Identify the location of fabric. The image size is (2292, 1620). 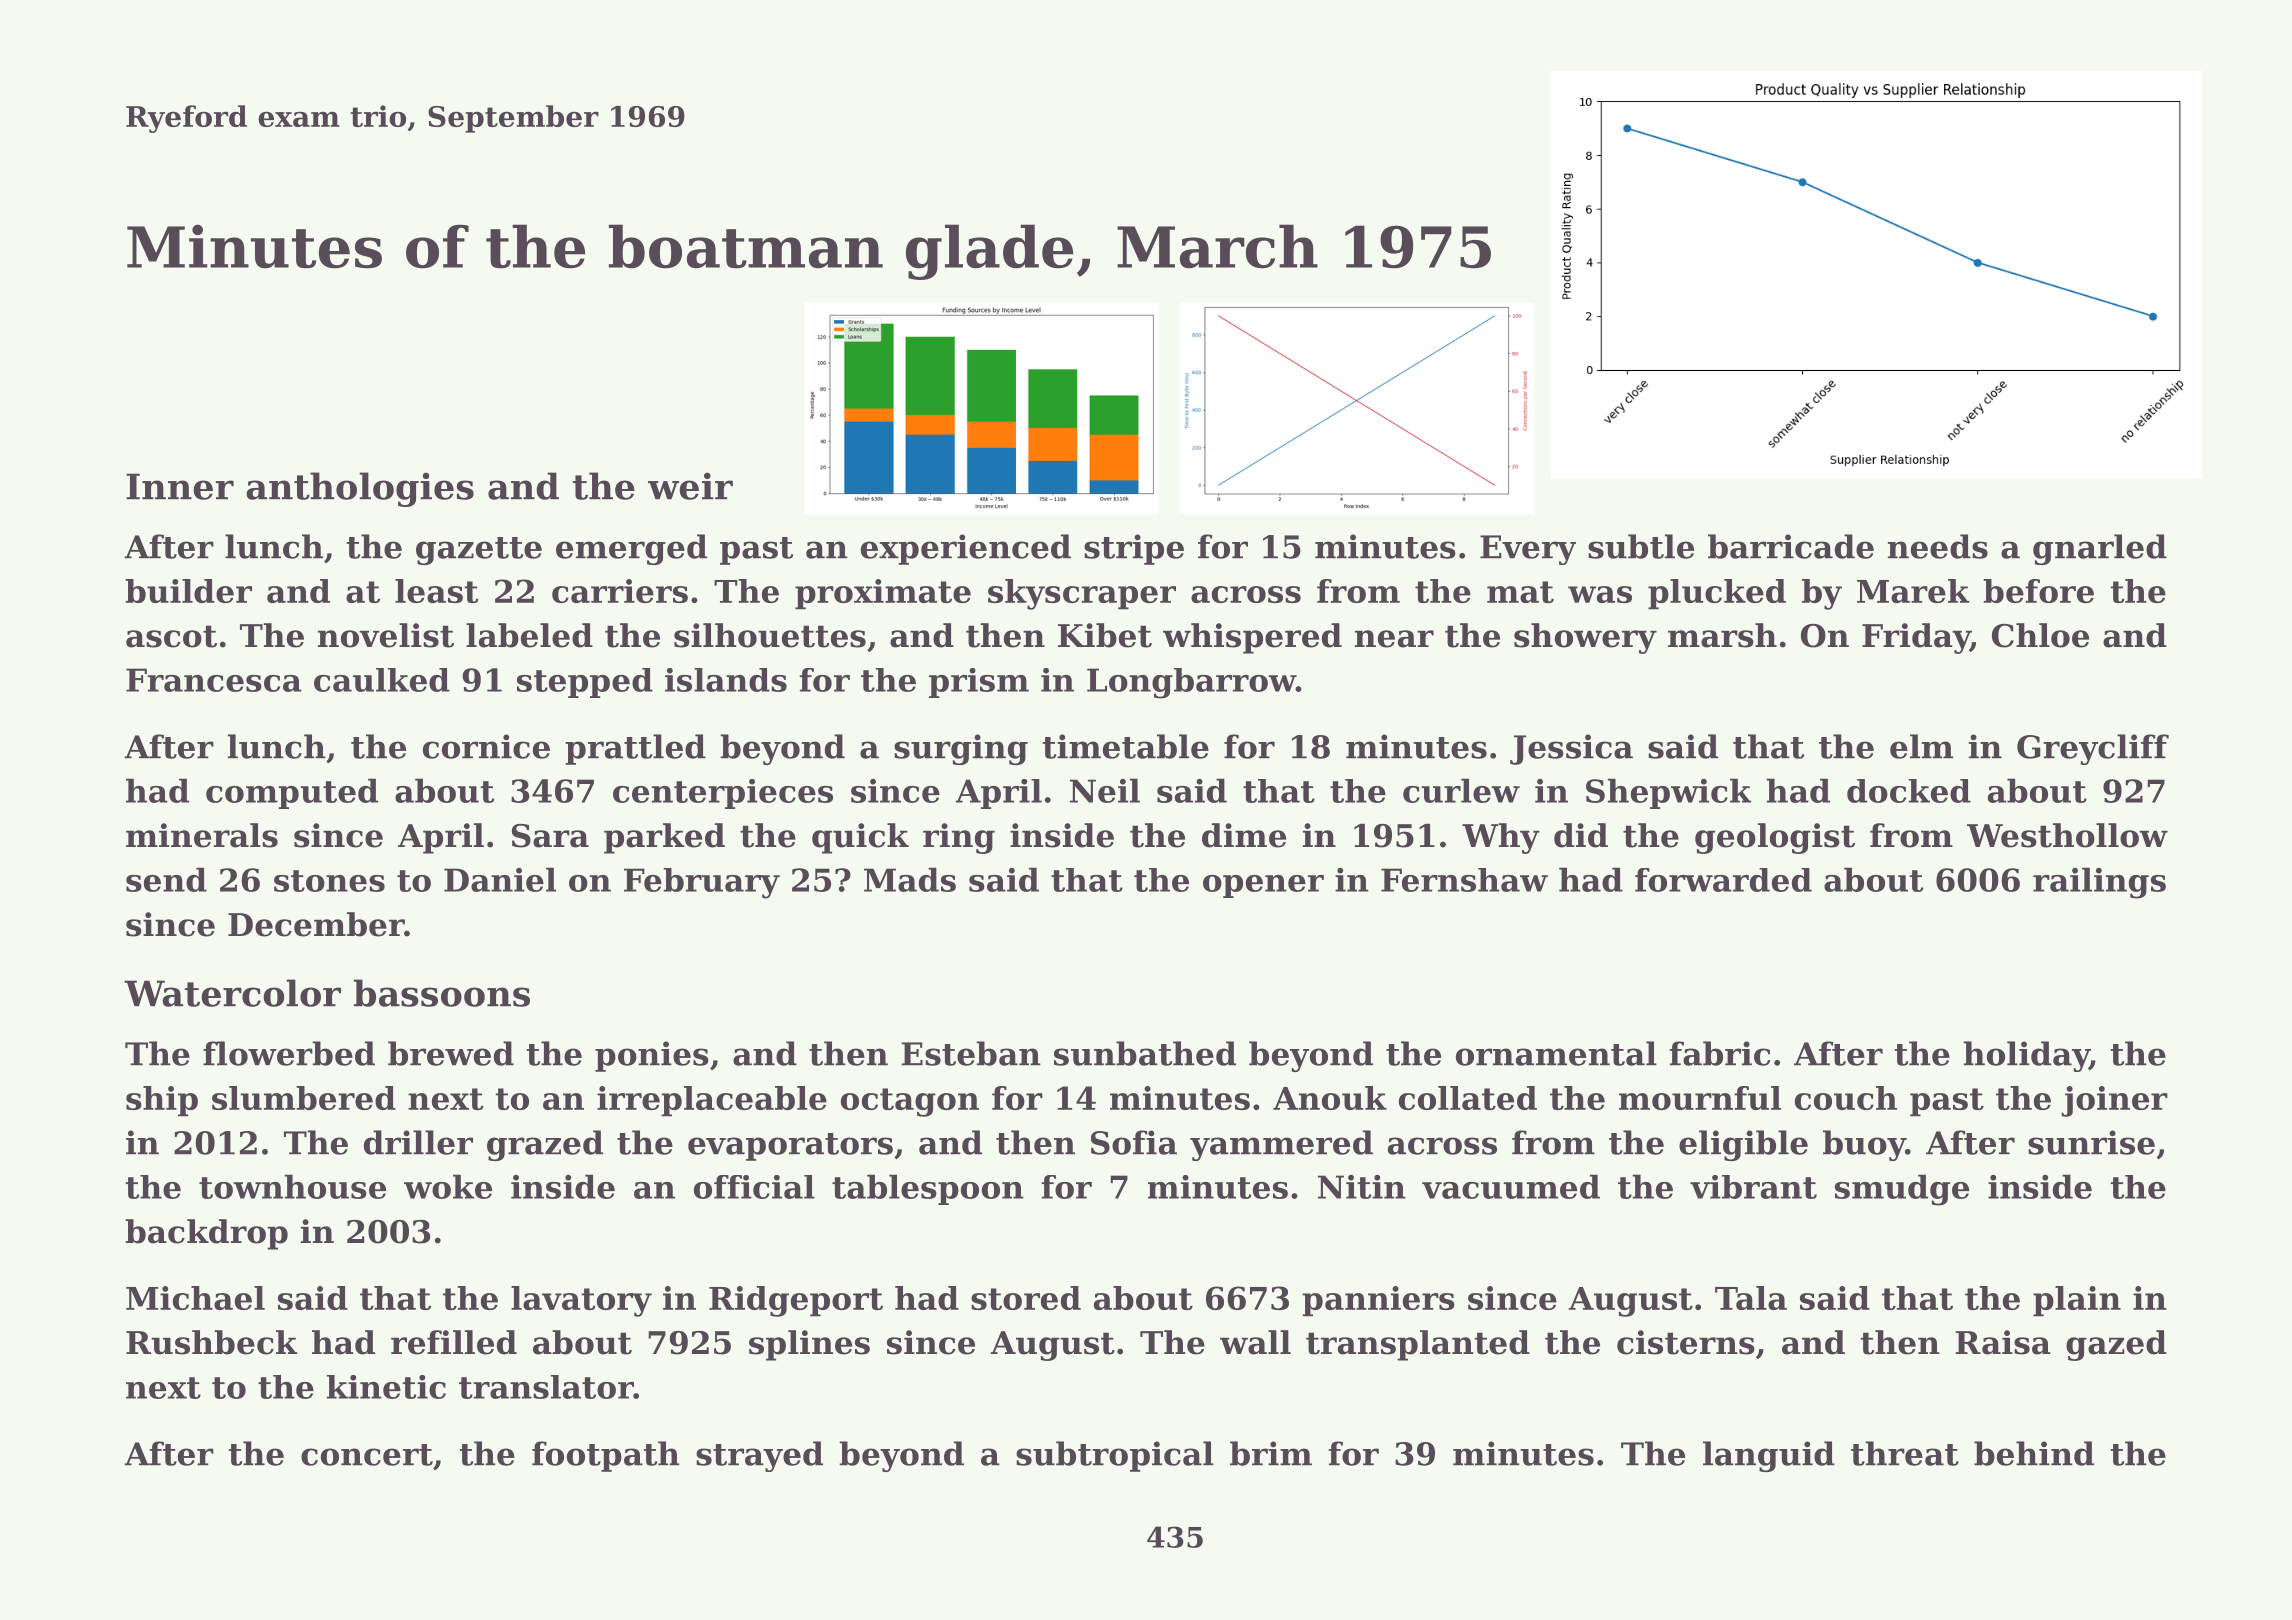
(1719, 1053).
